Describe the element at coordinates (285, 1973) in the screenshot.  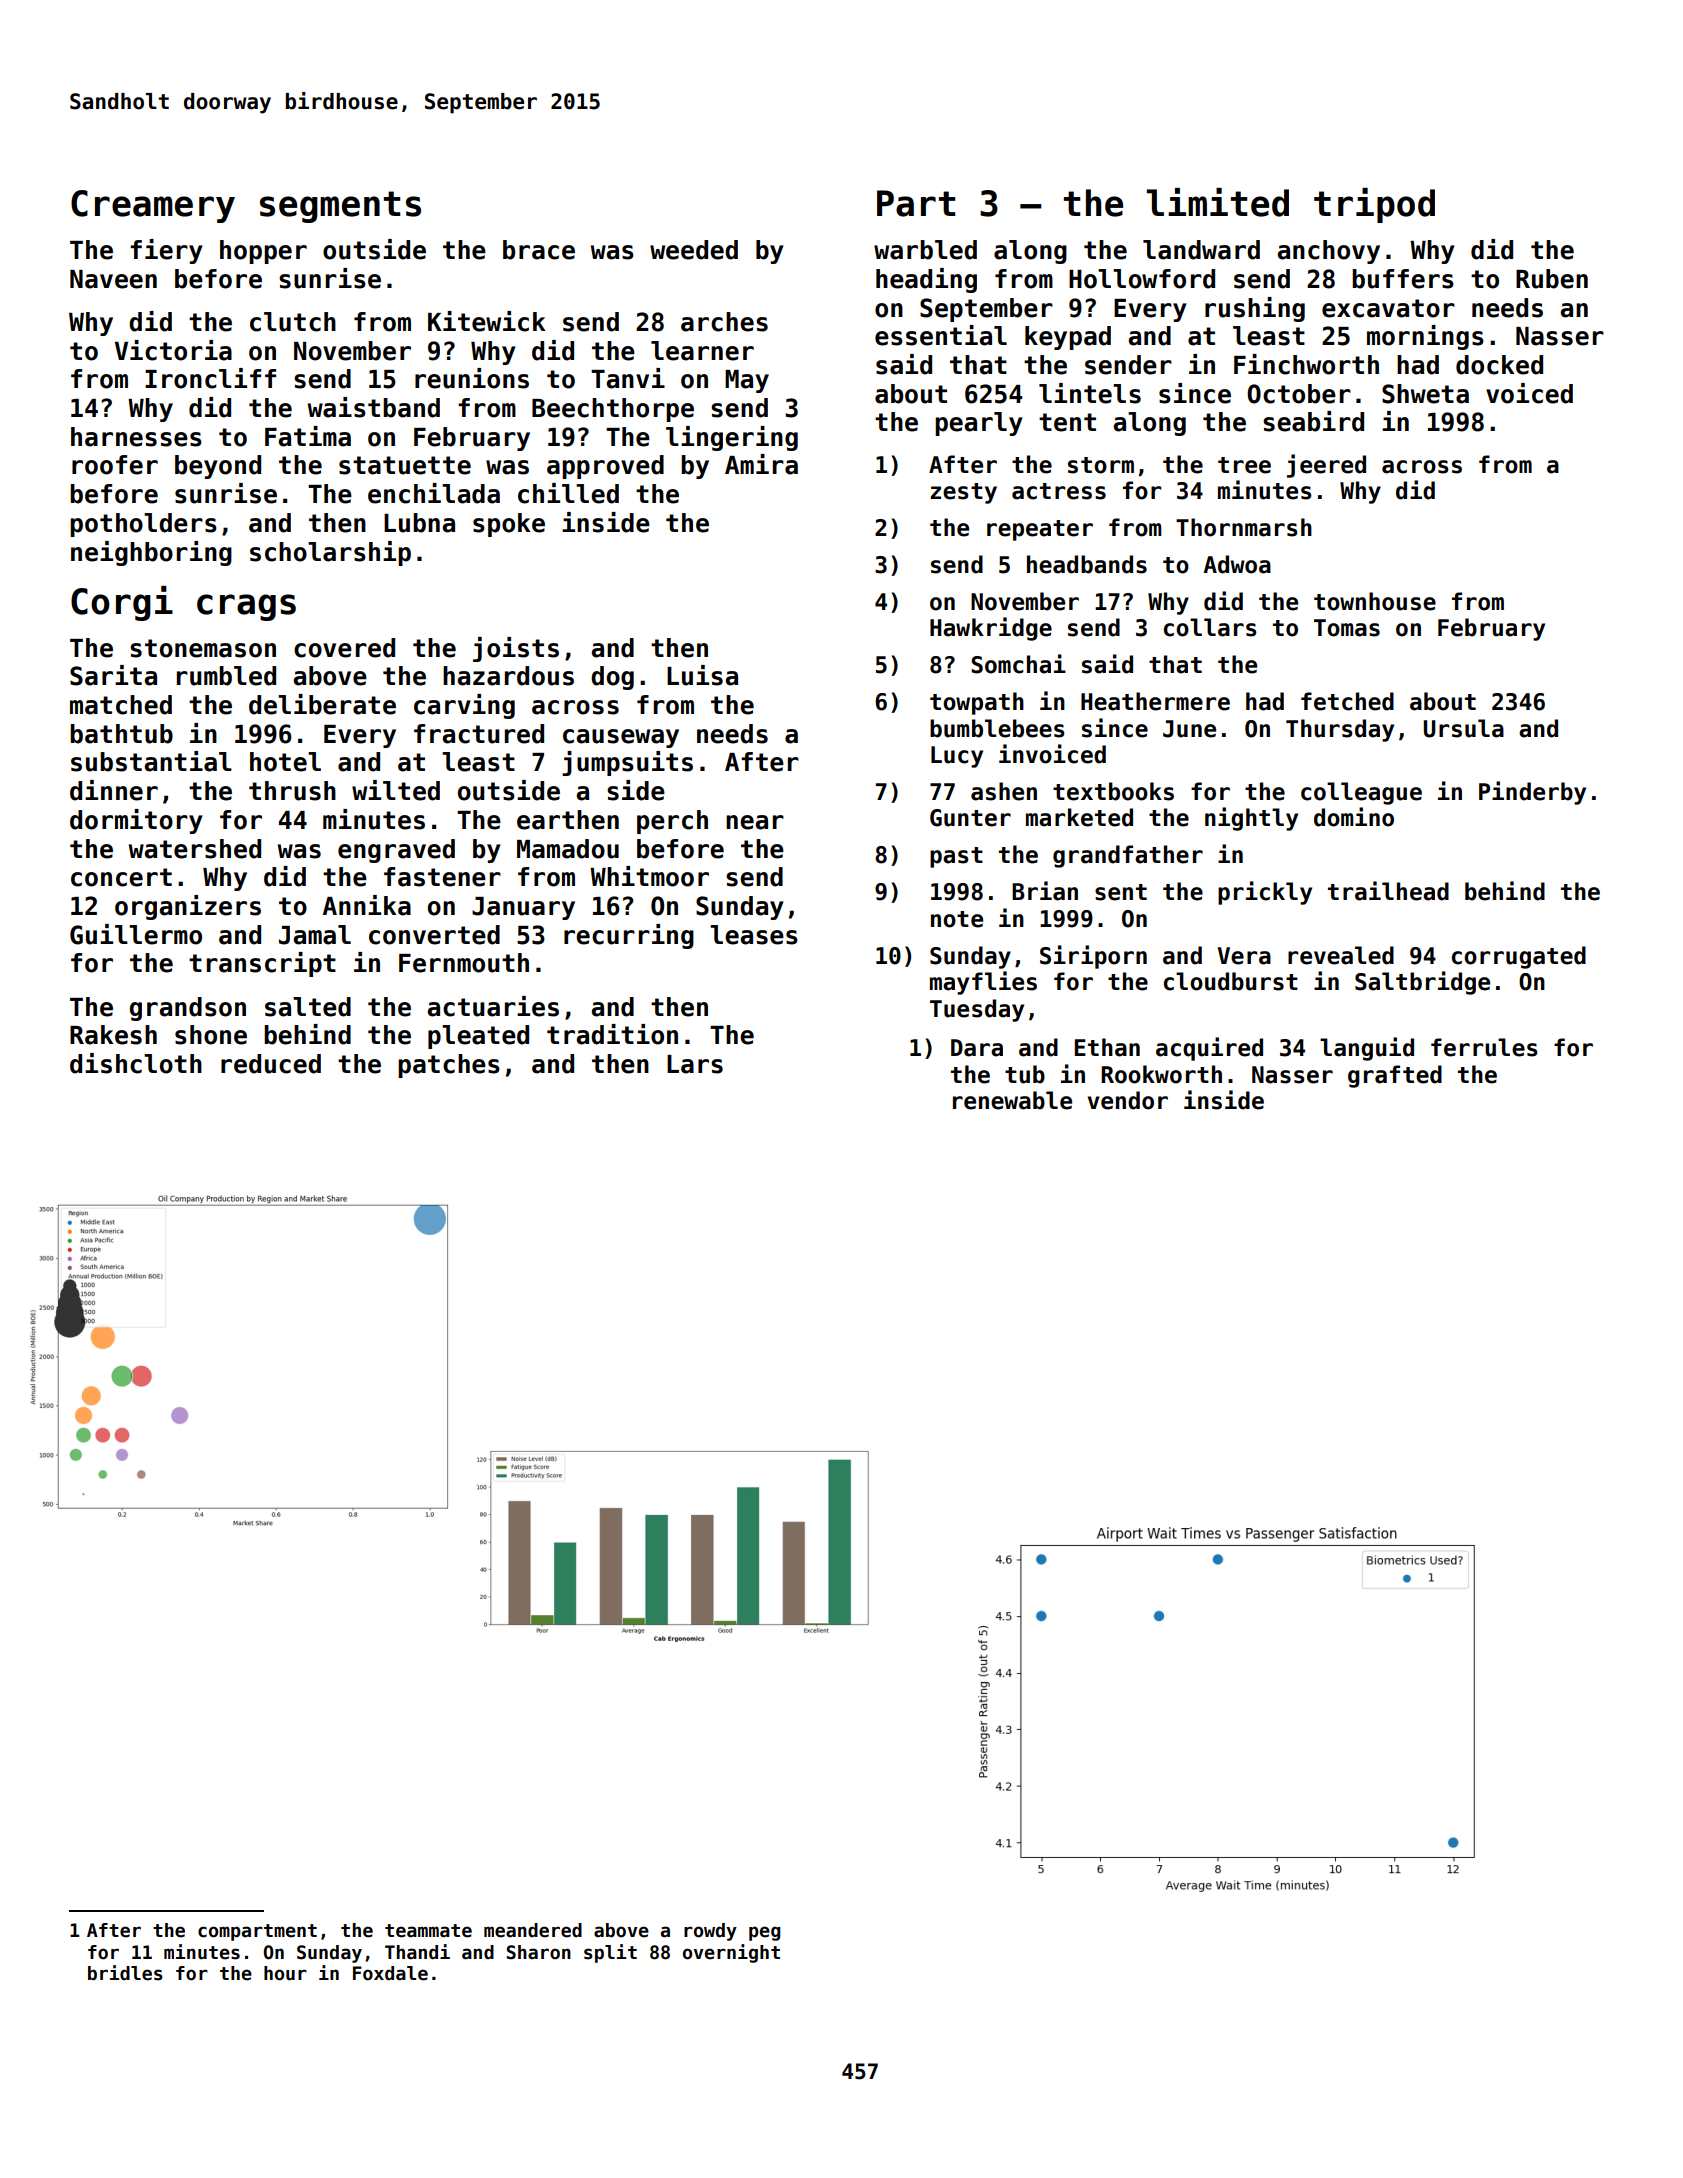
I see `hour` at that location.
